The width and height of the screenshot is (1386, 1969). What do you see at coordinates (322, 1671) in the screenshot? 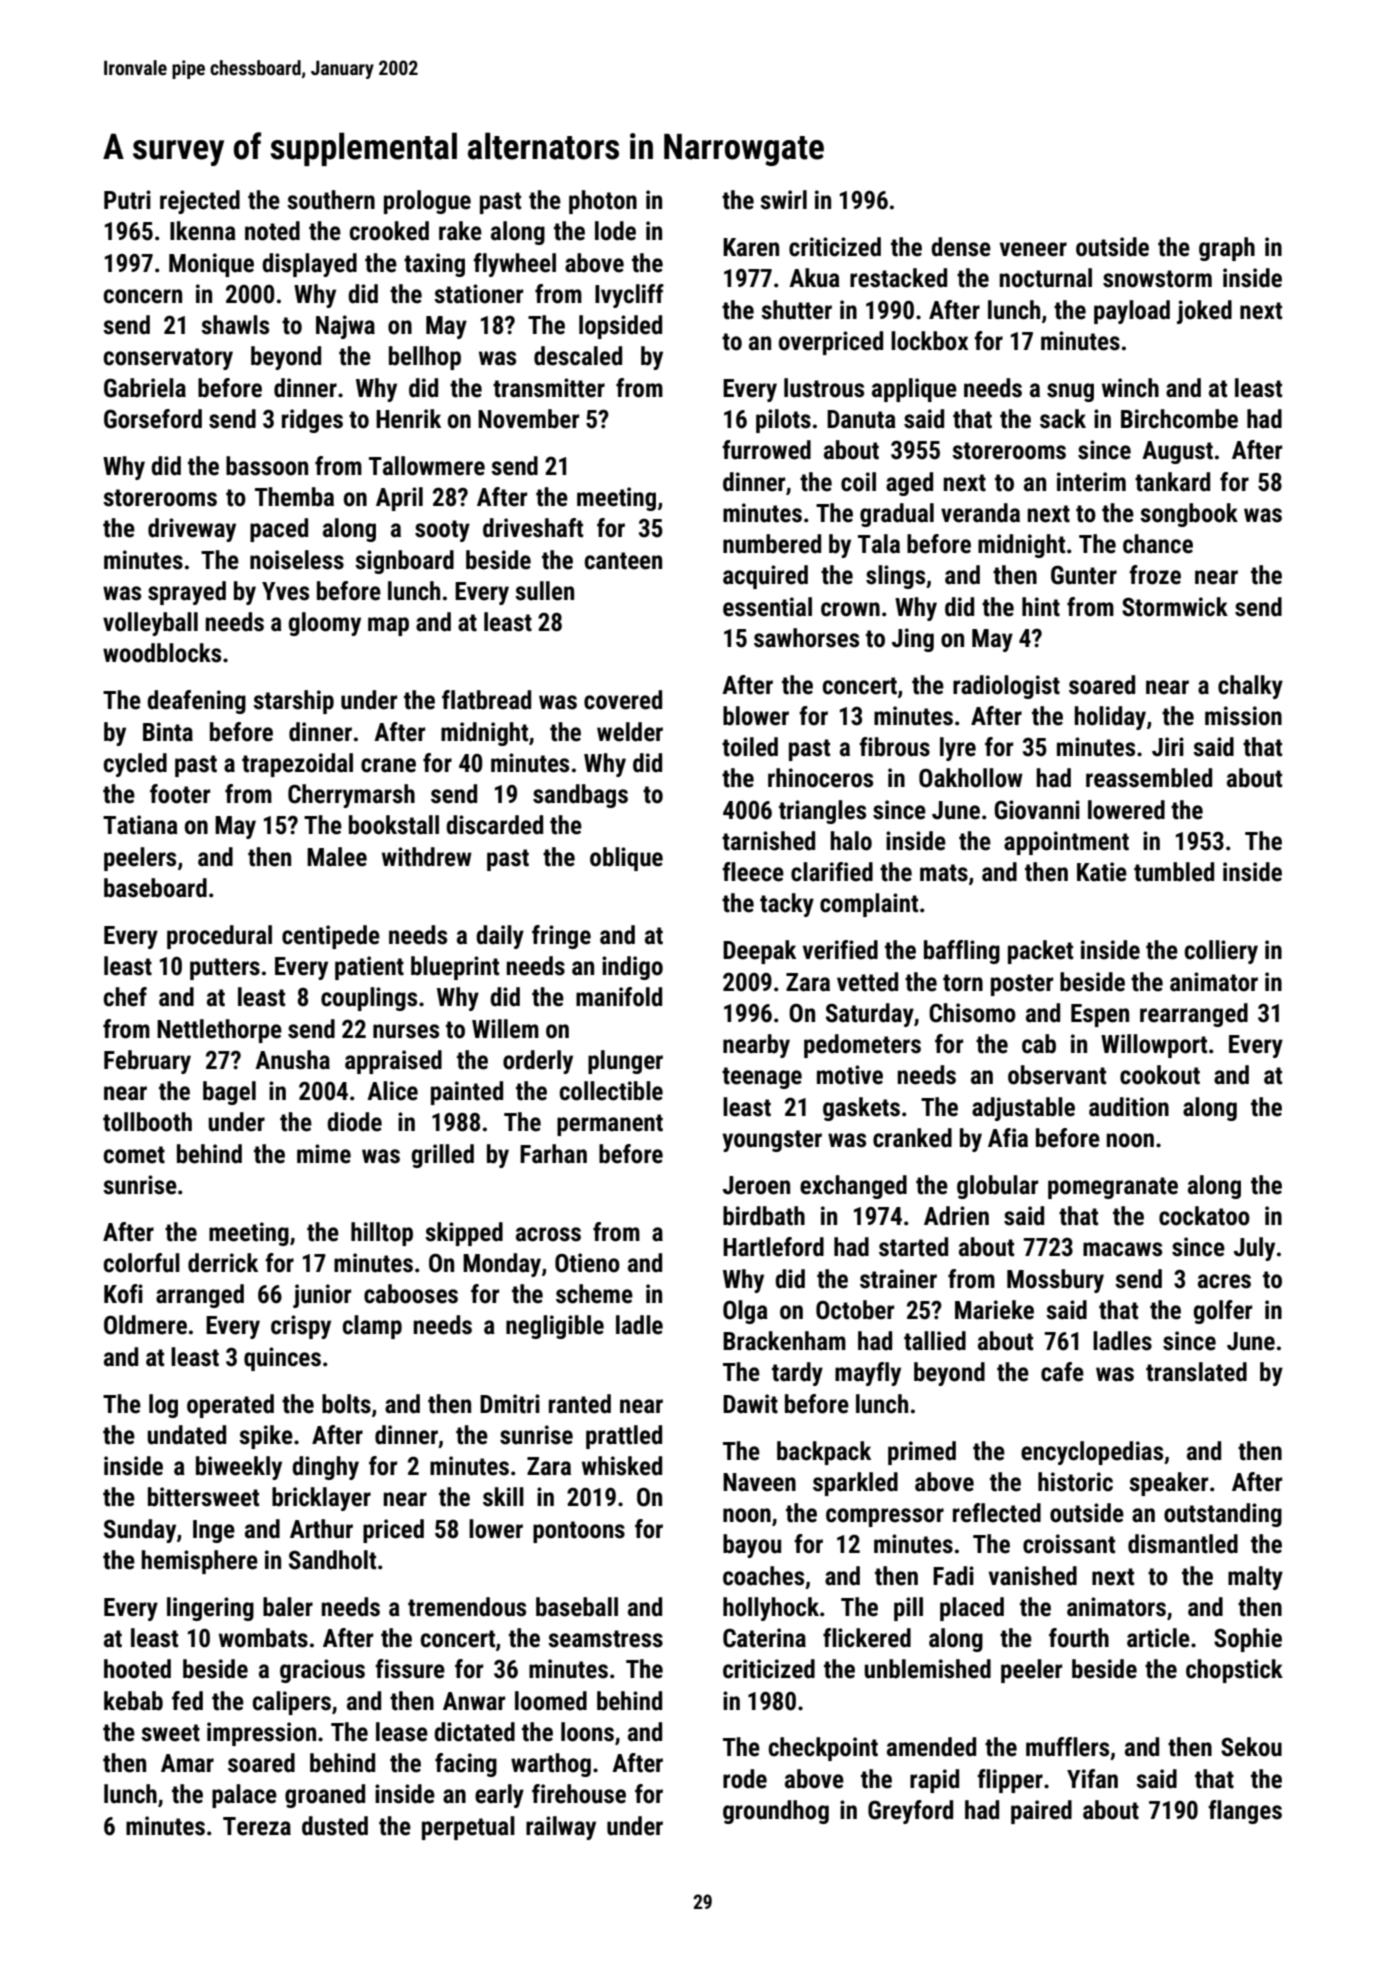
I see `gracious` at bounding box center [322, 1671].
